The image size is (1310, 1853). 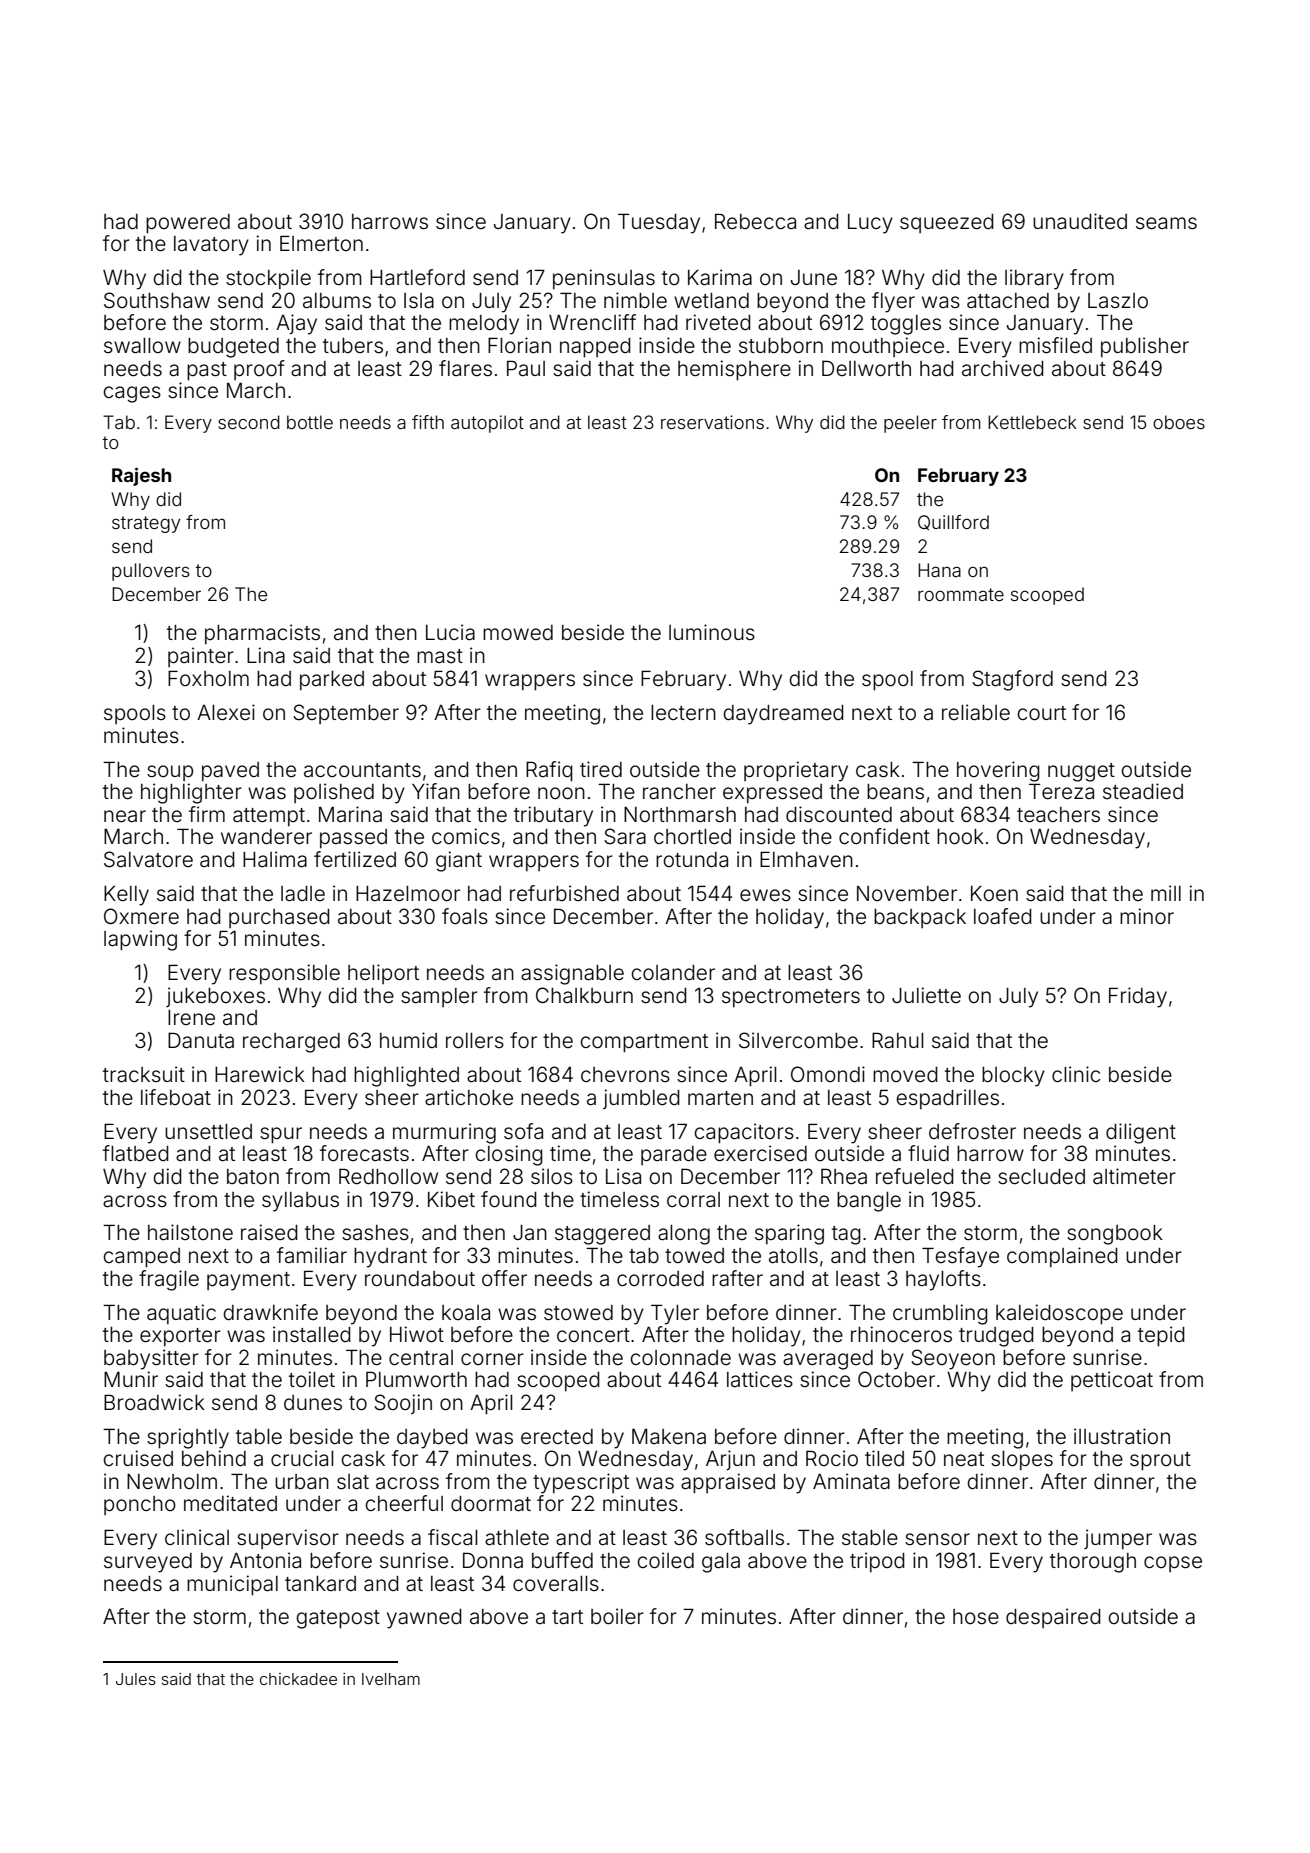 What do you see at coordinates (509, 1199) in the screenshot?
I see `found` at bounding box center [509, 1199].
